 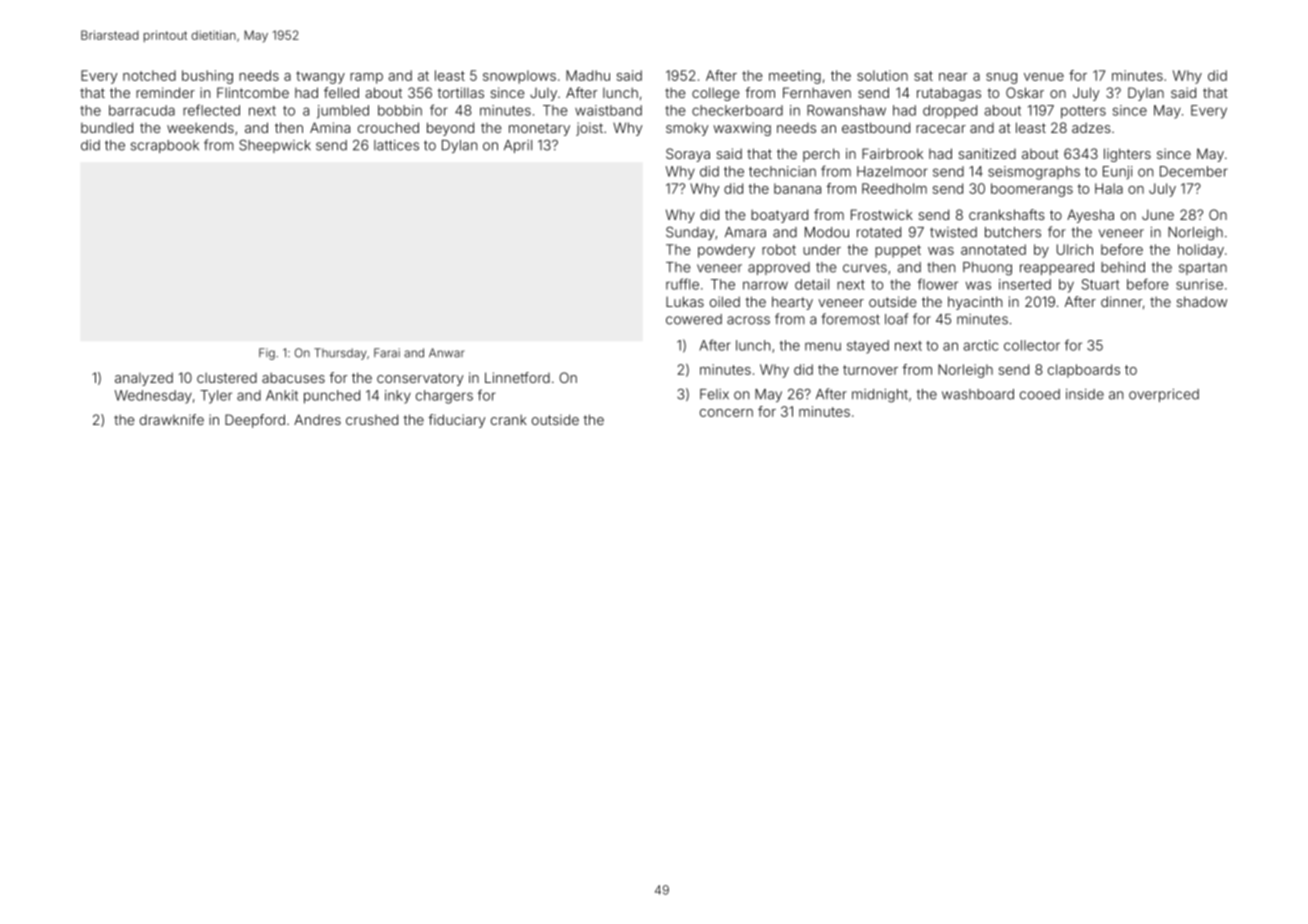 I want to click on dinner, so click(x=1121, y=301).
